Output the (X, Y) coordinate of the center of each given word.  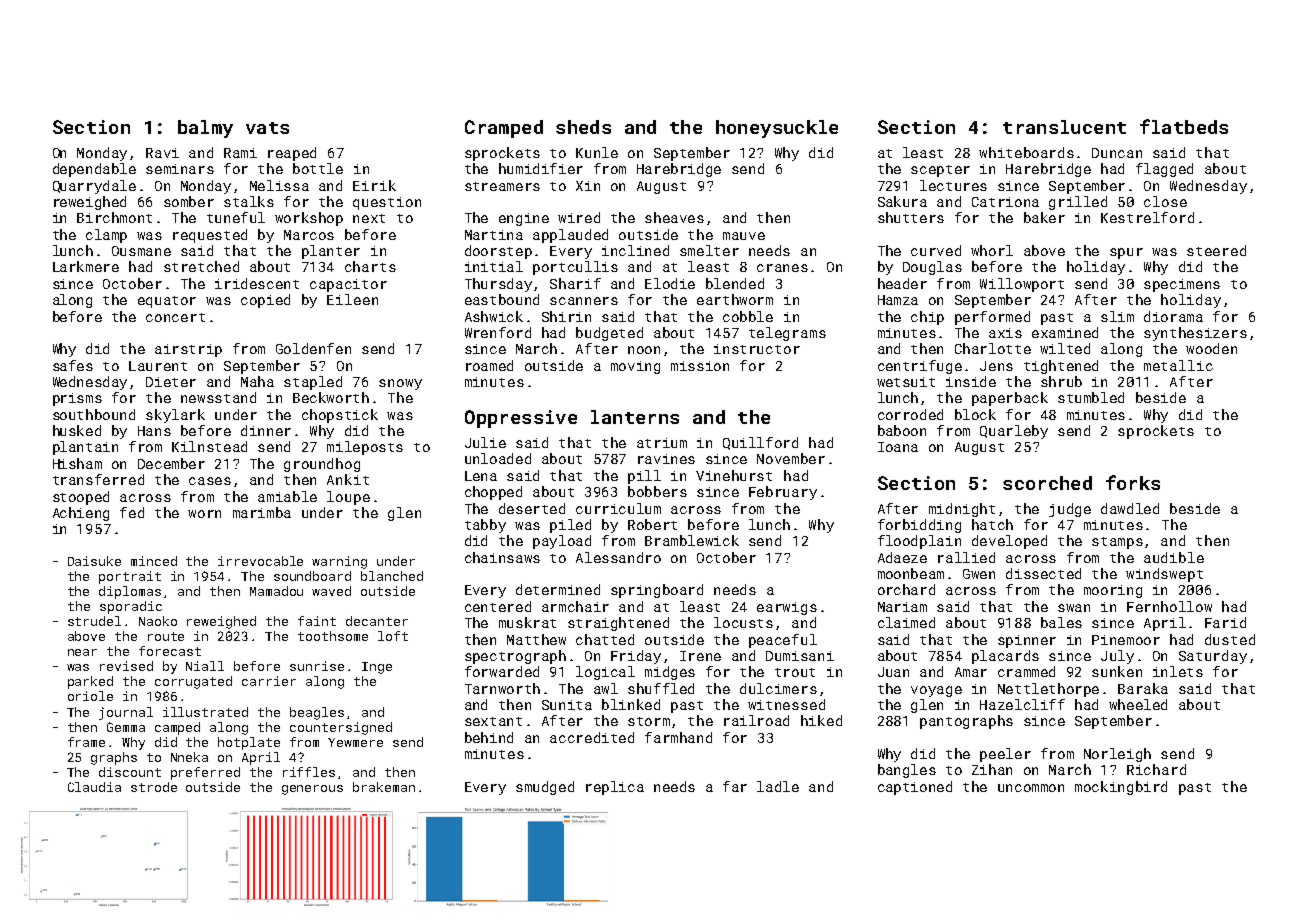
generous (312, 790)
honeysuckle (777, 129)
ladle (778, 786)
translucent (1064, 127)
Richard (1156, 769)
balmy (205, 129)
